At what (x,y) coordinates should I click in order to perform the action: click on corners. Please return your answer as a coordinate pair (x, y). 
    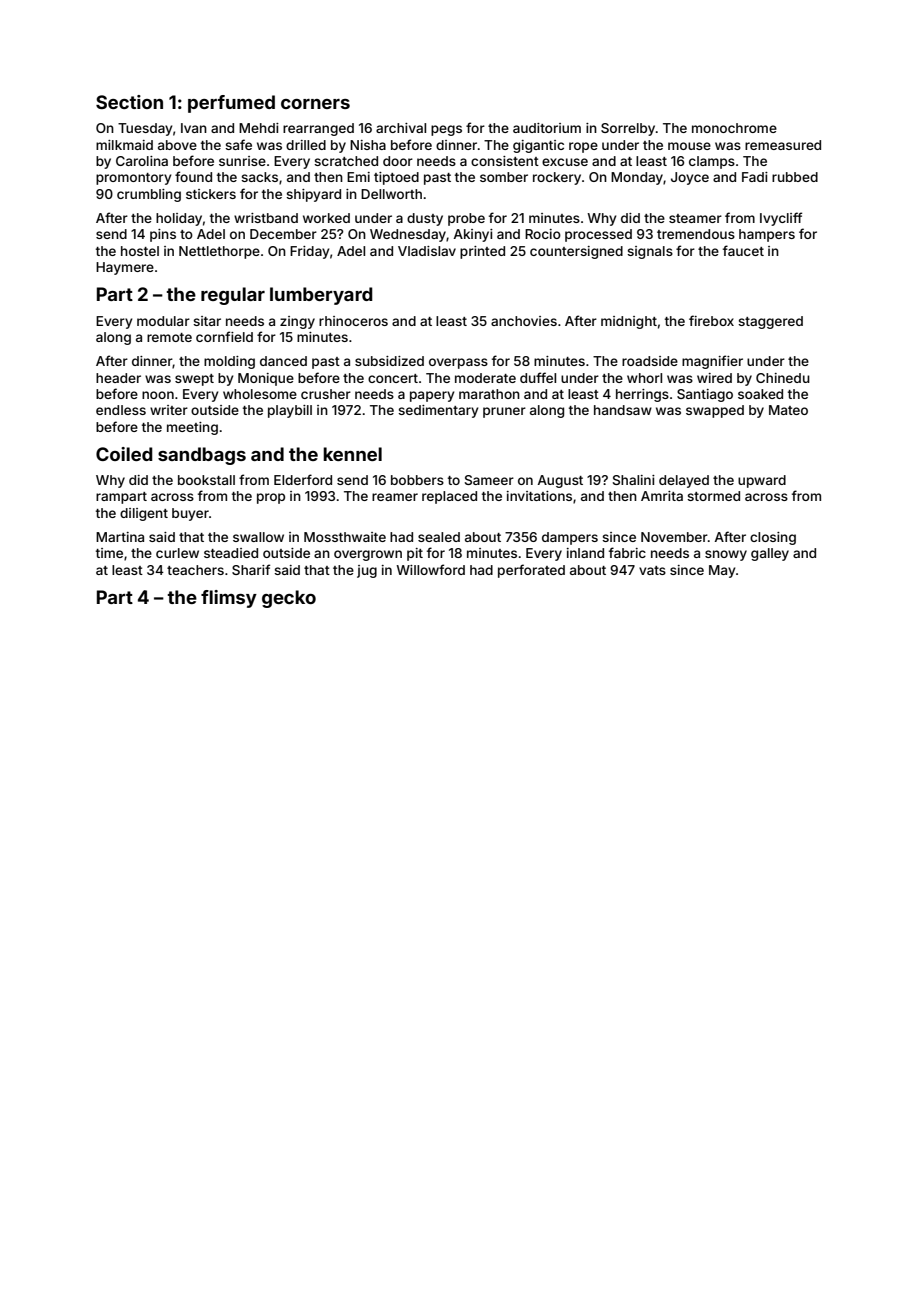
    Looking at the image, I should click on (315, 104).
